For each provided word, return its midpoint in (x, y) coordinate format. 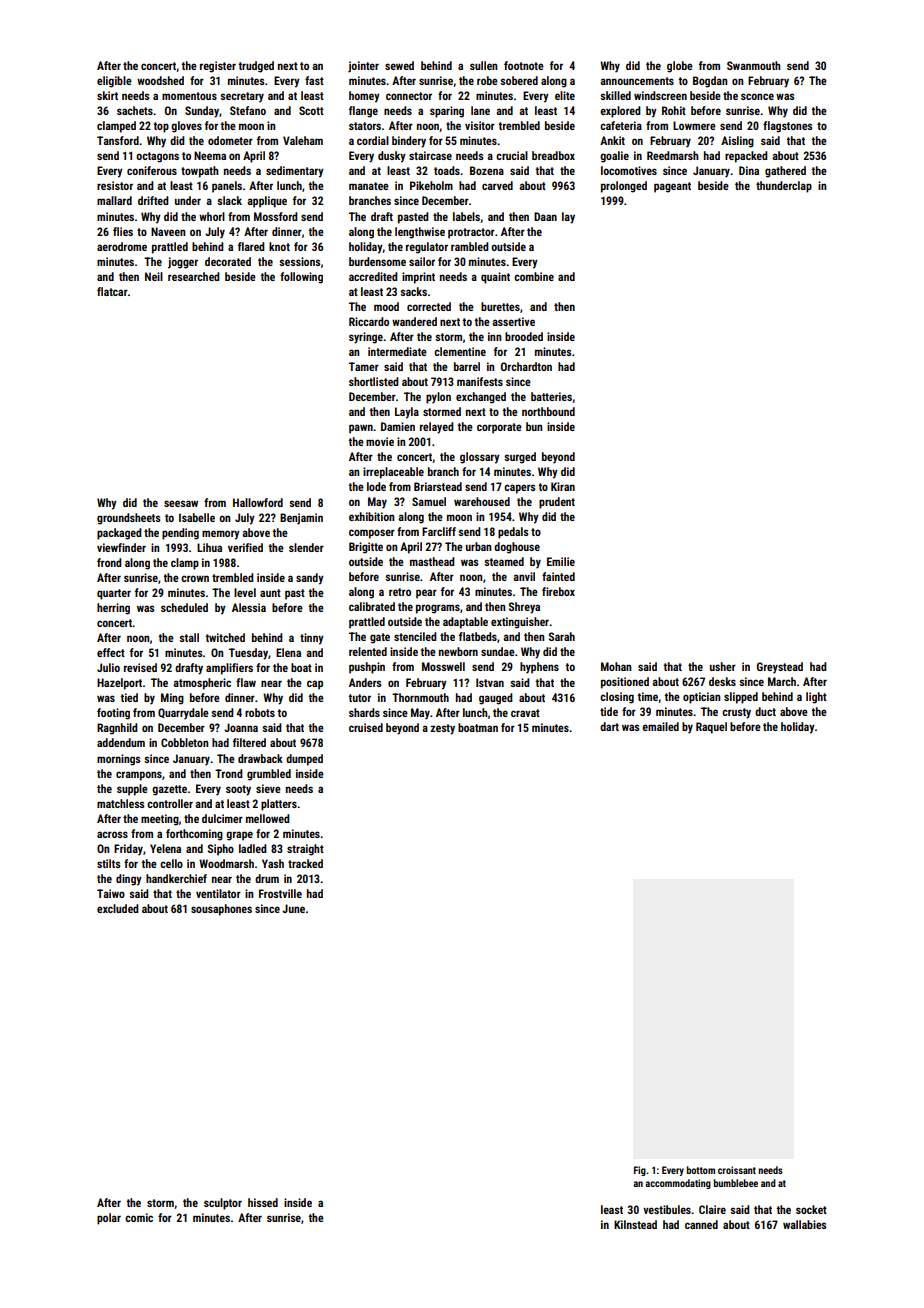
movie (380, 441)
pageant (672, 187)
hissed (263, 1202)
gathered (785, 172)
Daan (545, 216)
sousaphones (221, 910)
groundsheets (128, 519)
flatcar (112, 291)
